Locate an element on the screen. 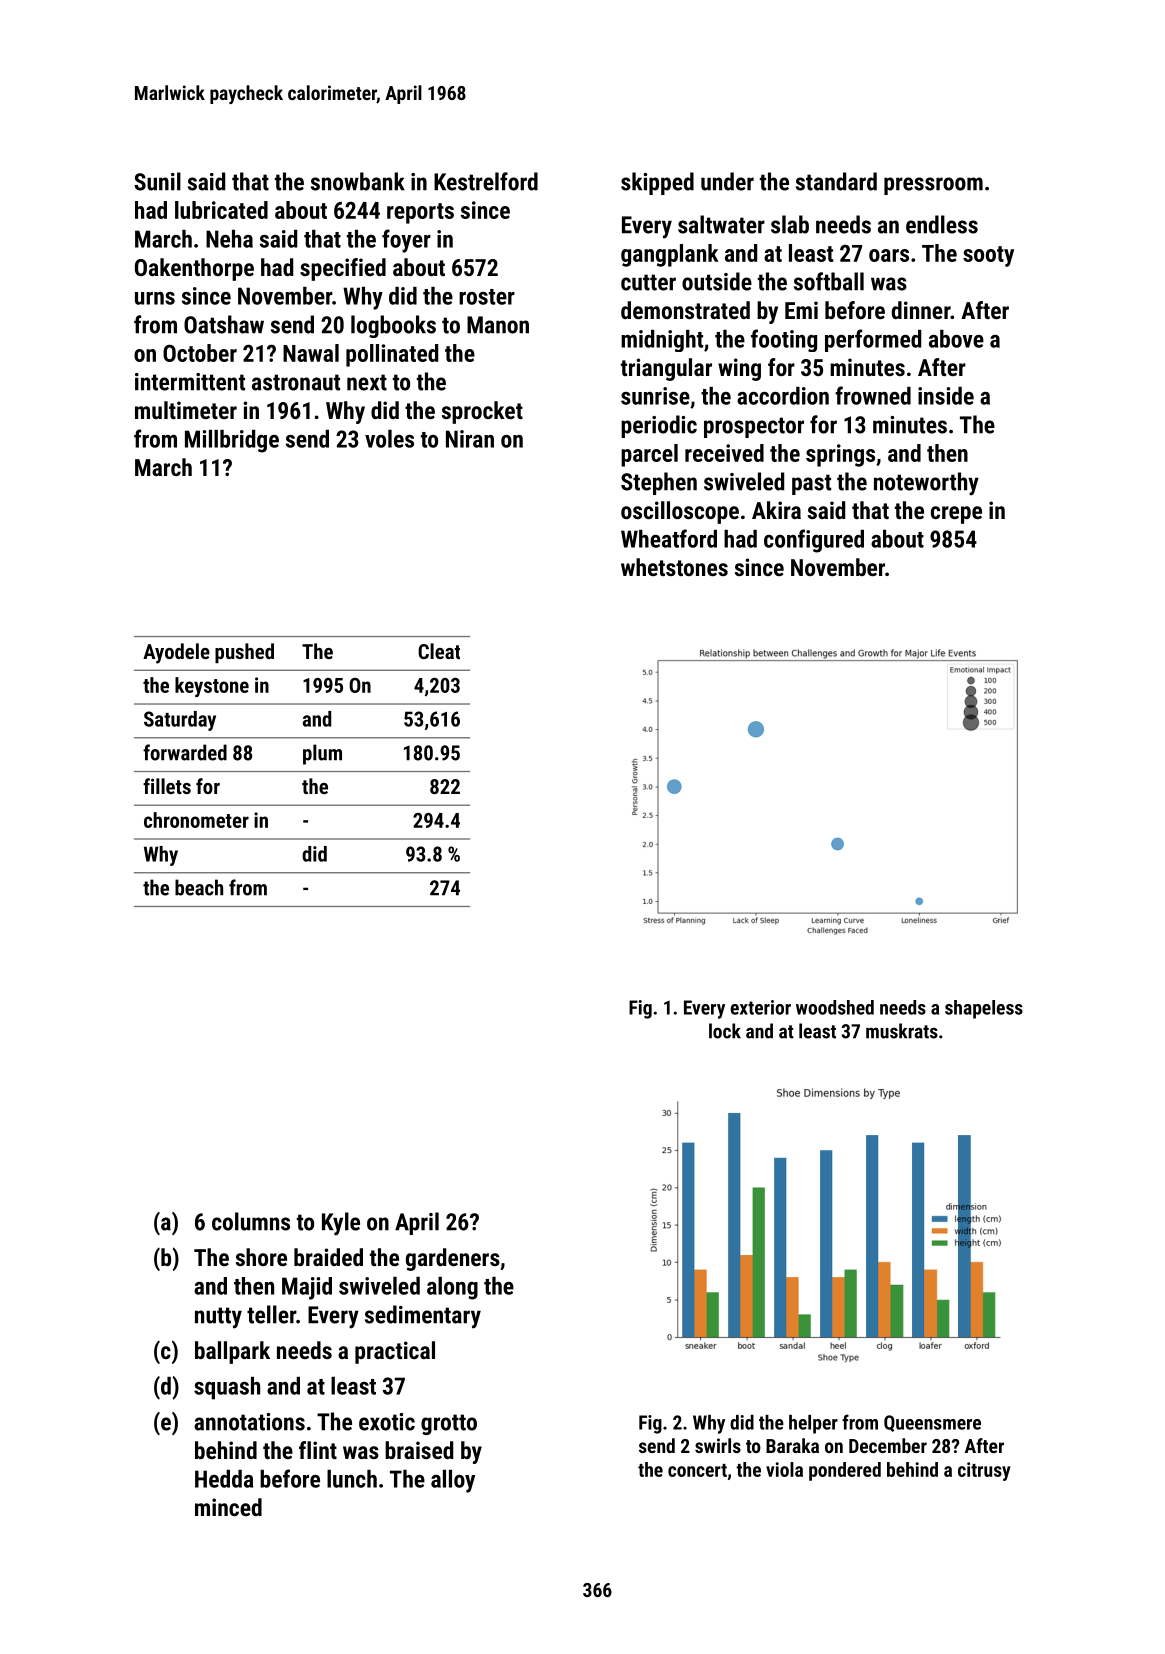 The height and width of the screenshot is (1654, 1165). columns is located at coordinates (251, 1221).
